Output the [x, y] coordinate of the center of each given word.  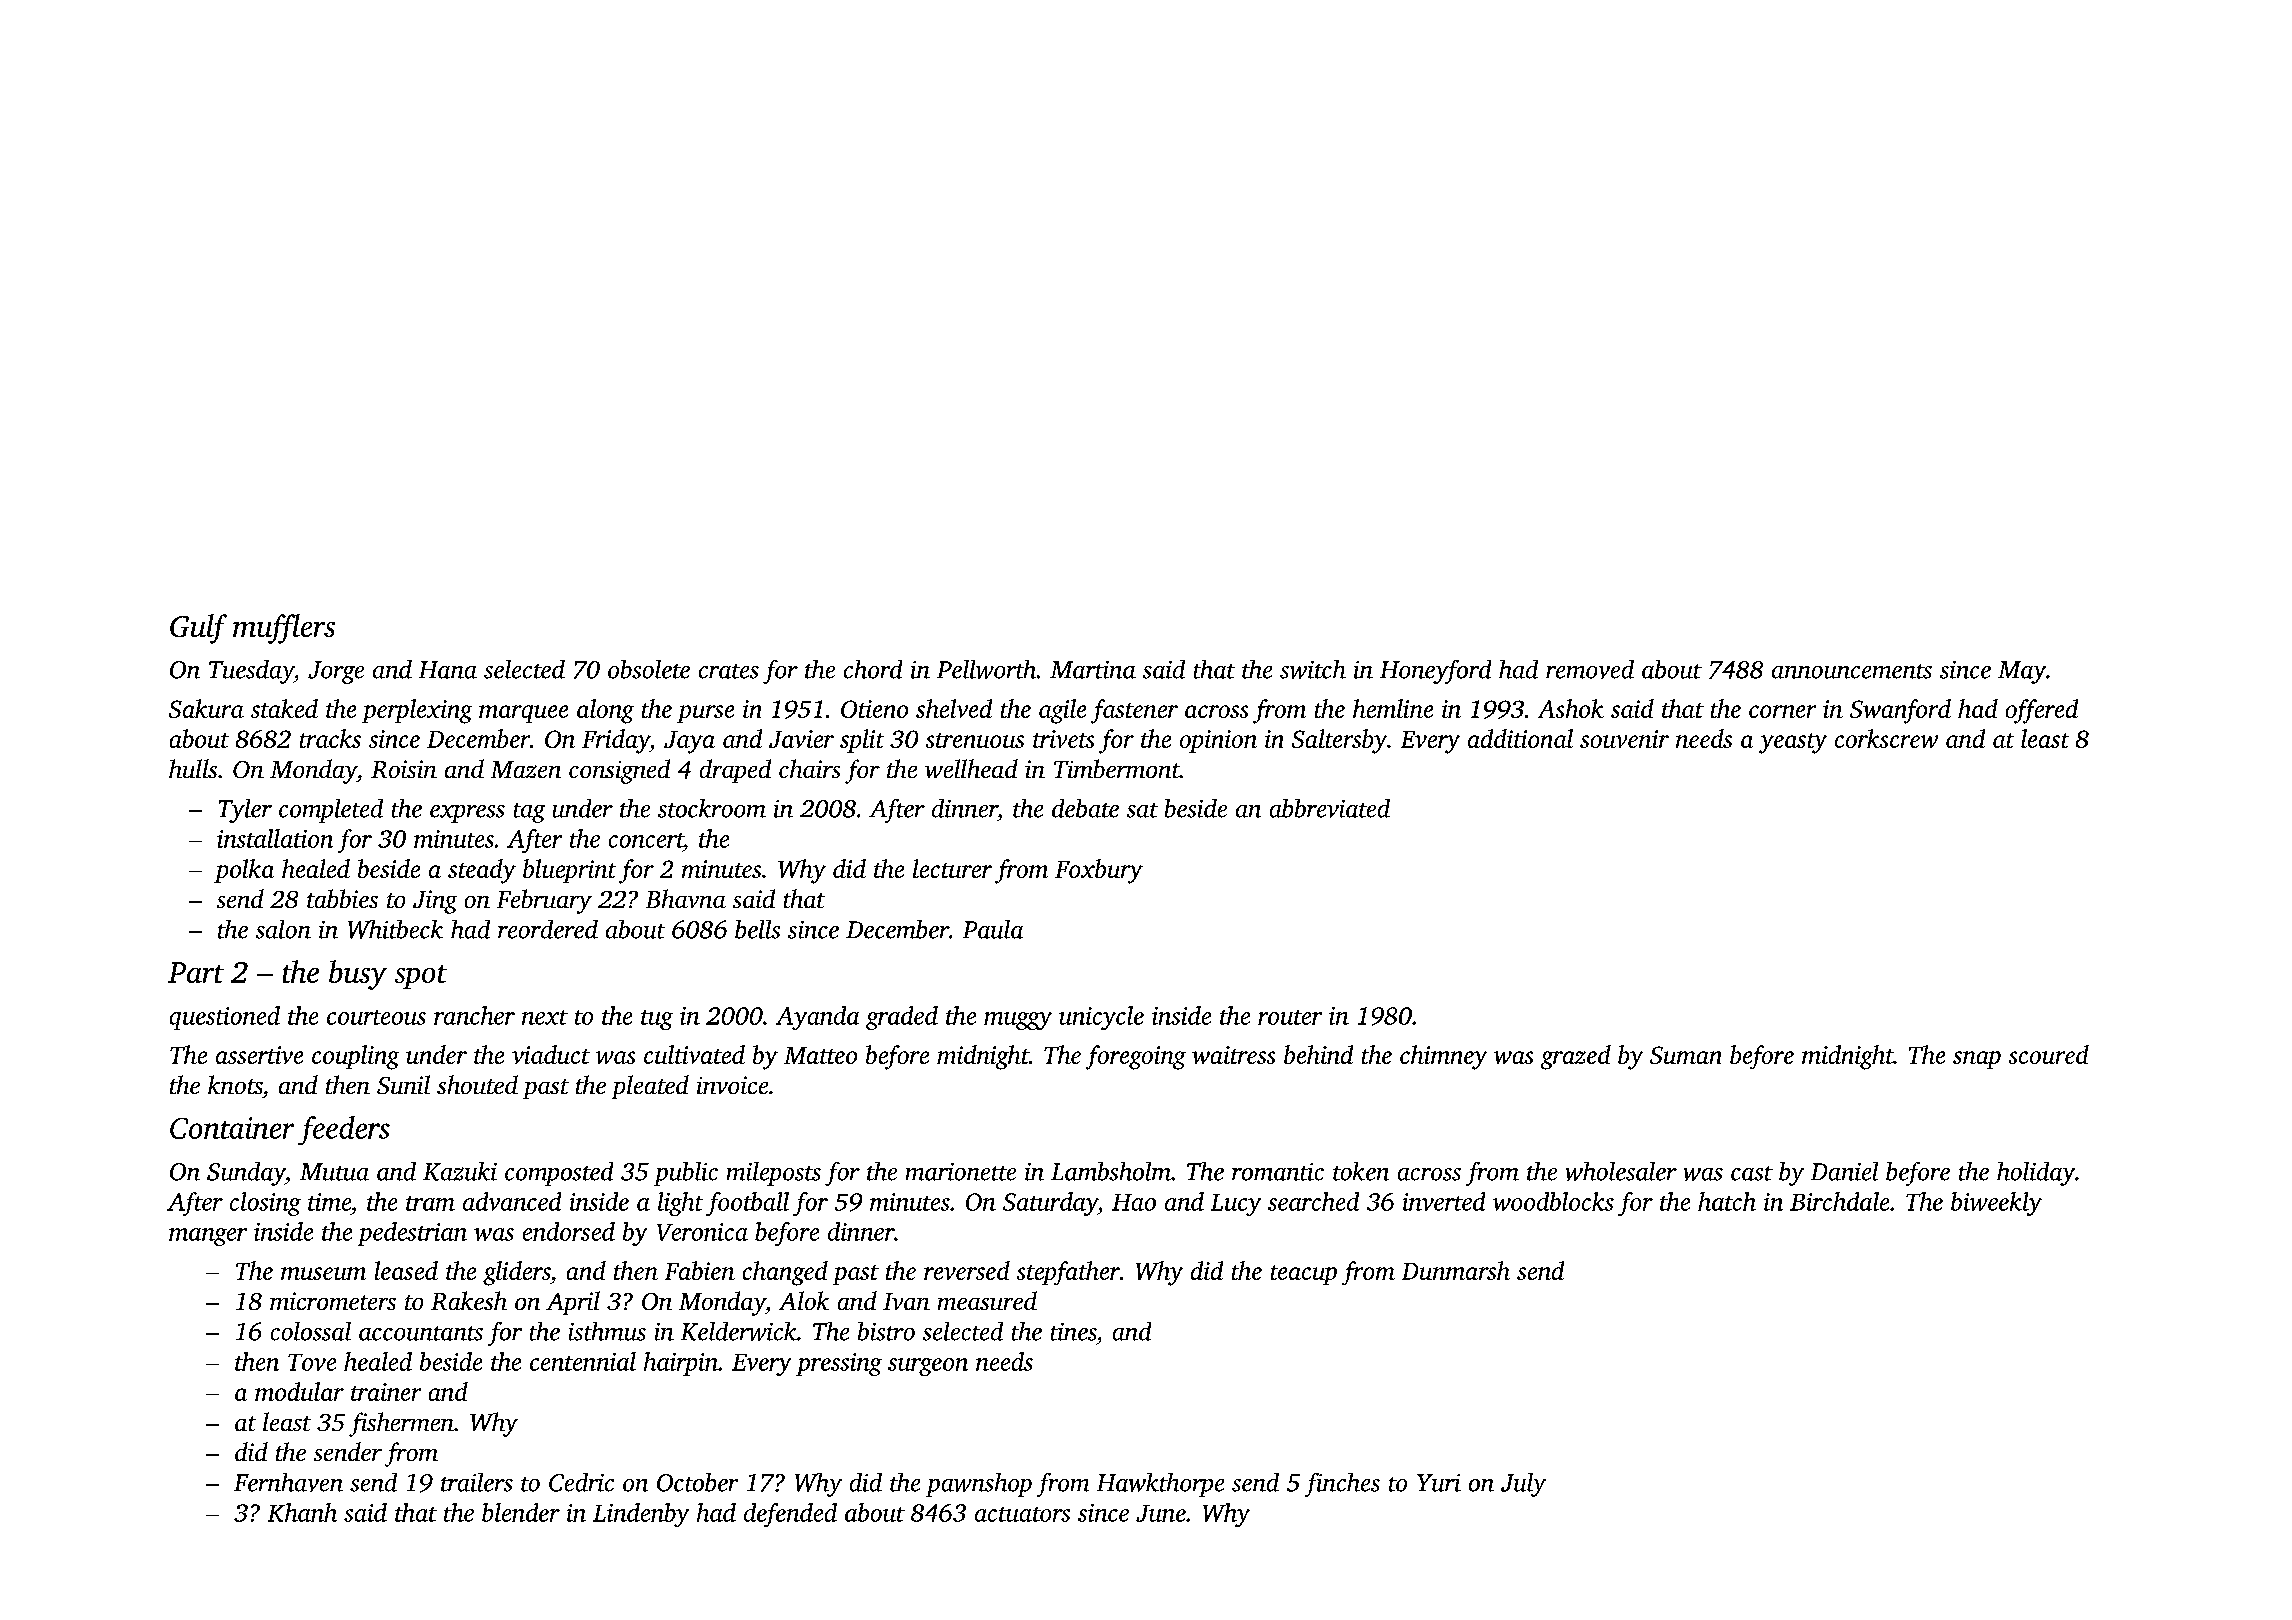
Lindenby [641, 1515]
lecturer [952, 868]
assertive [259, 1055]
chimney [1443, 1057]
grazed [1576, 1057]
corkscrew [1886, 738]
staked [284, 708]
